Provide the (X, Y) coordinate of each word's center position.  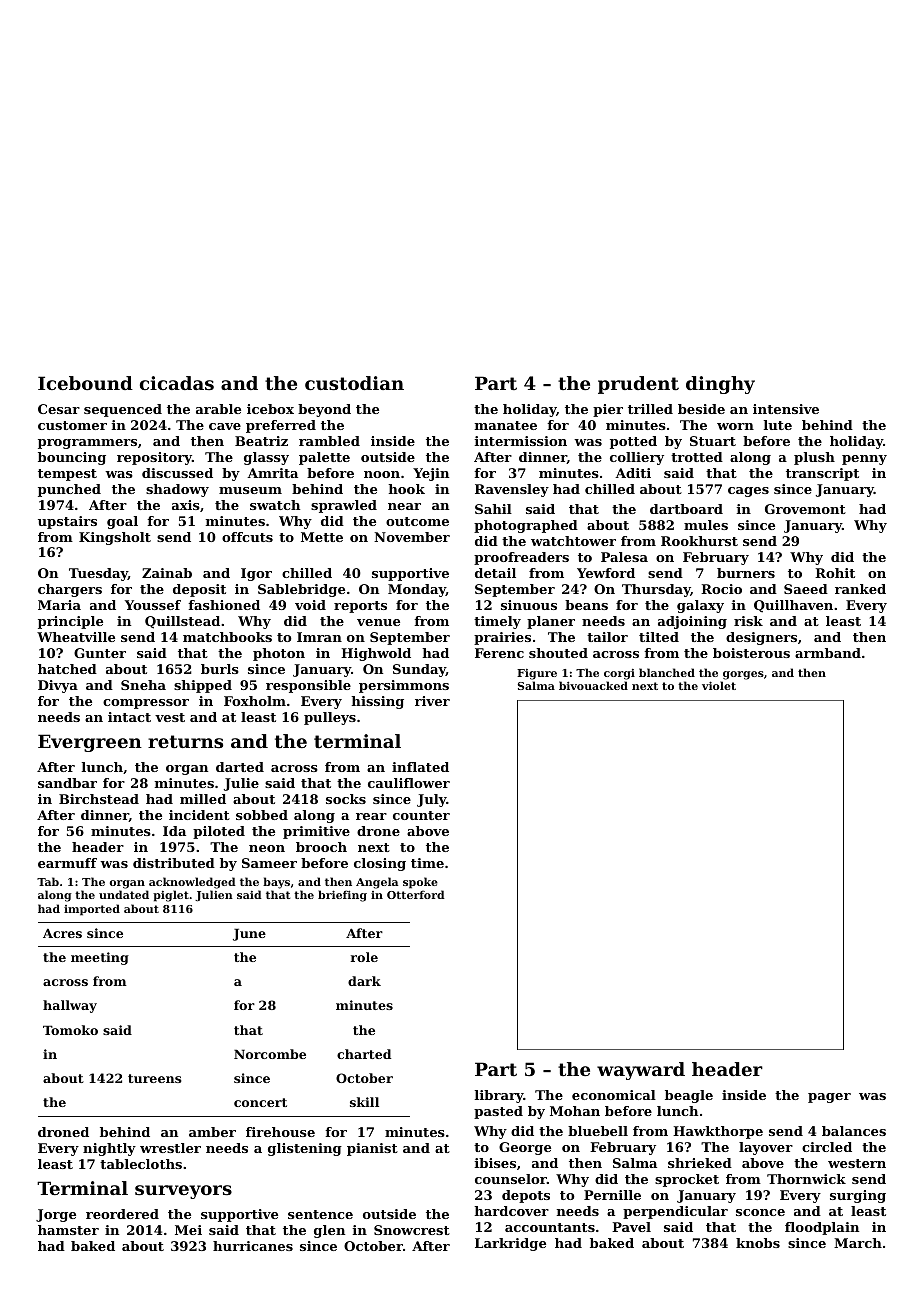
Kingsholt (115, 538)
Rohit (835, 573)
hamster (68, 1230)
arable (218, 409)
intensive (786, 409)
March (858, 1243)
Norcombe (270, 1054)
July (432, 800)
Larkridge (510, 1244)
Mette (322, 537)
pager (829, 1098)
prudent (638, 385)
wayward (641, 1071)
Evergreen (90, 743)
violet (719, 685)
